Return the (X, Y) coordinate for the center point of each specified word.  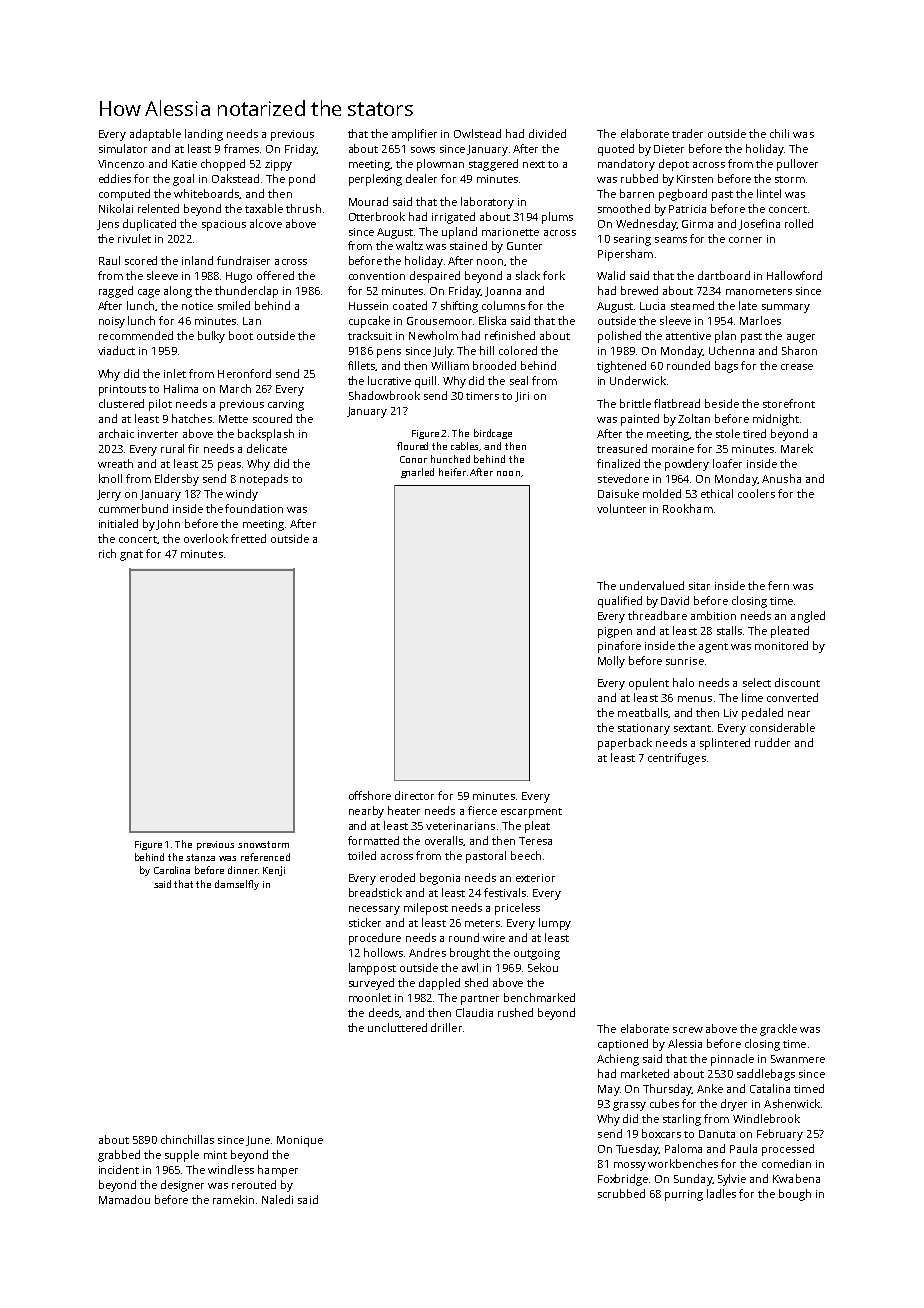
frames (241, 148)
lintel (769, 193)
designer (182, 1186)
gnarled (417, 473)
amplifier (414, 135)
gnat (131, 556)
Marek (797, 448)
